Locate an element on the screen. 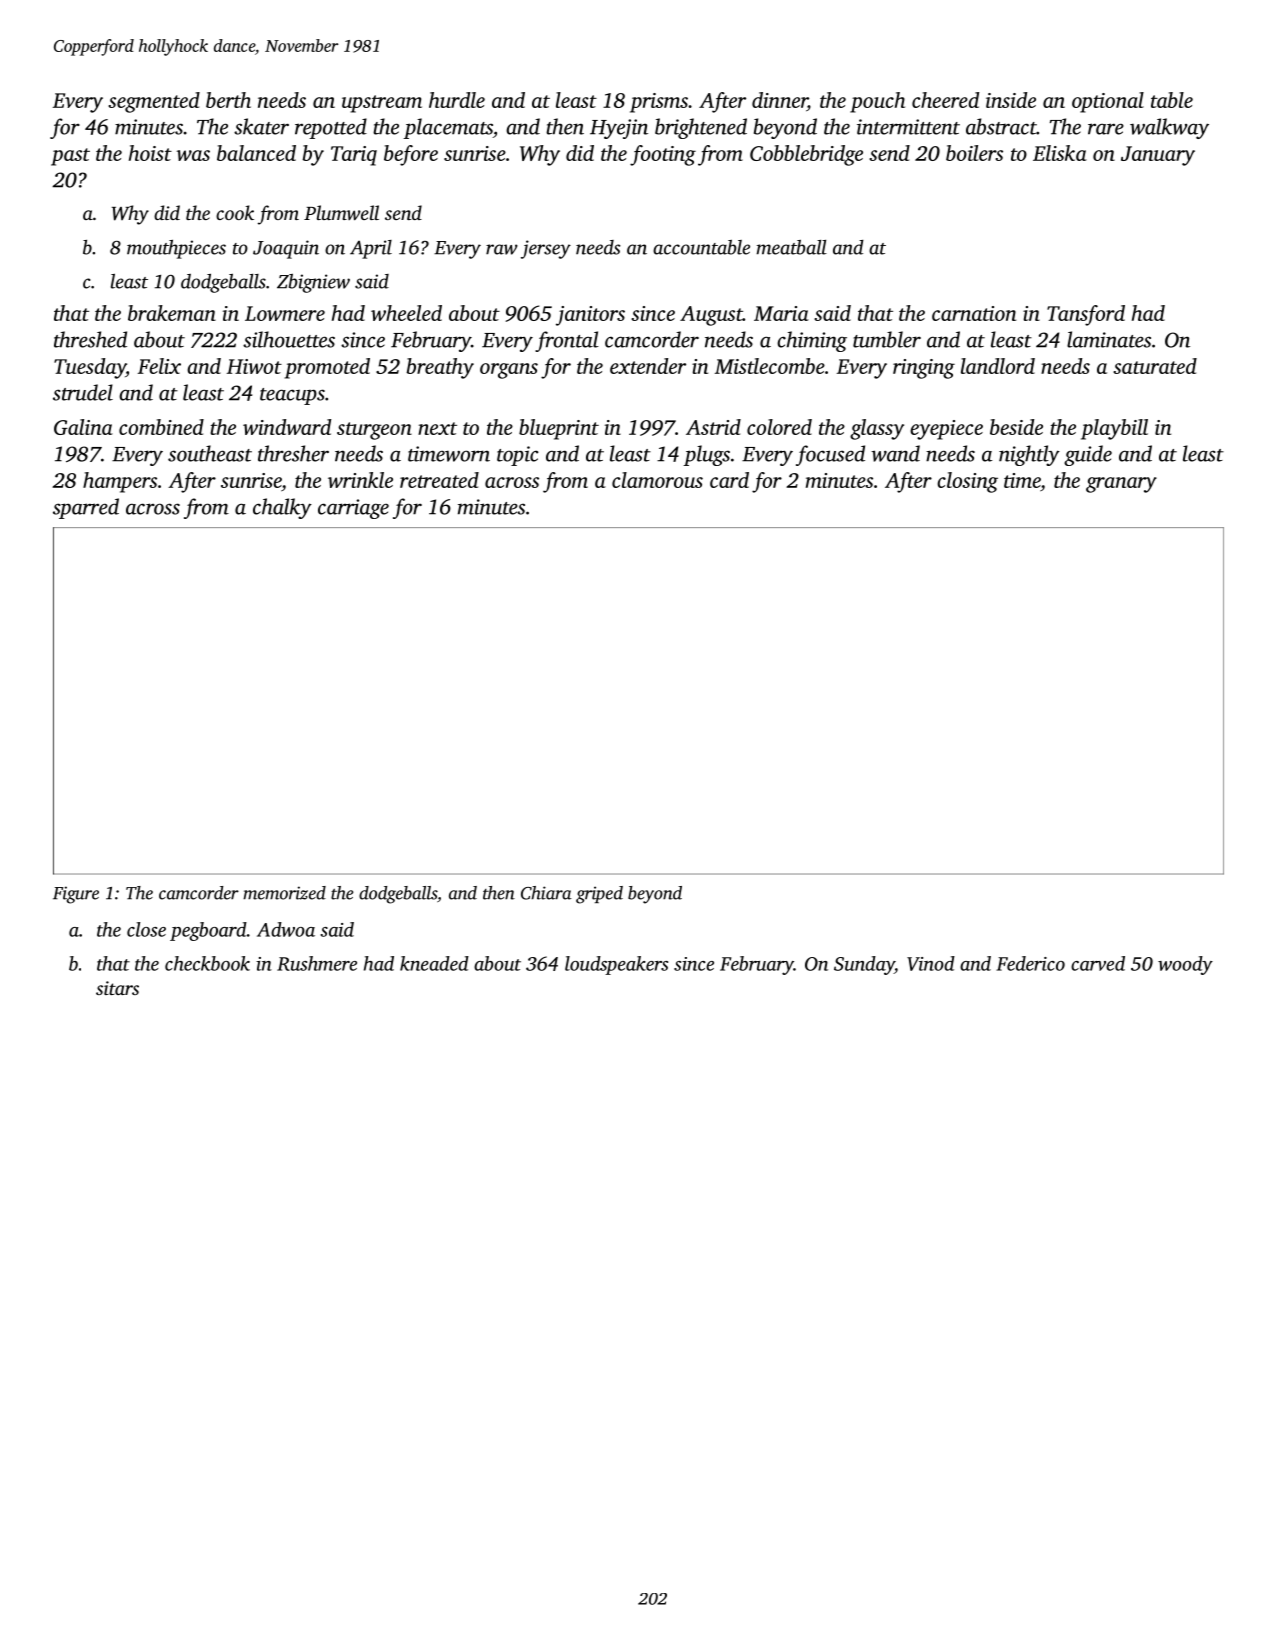  upstream is located at coordinates (382, 104).
